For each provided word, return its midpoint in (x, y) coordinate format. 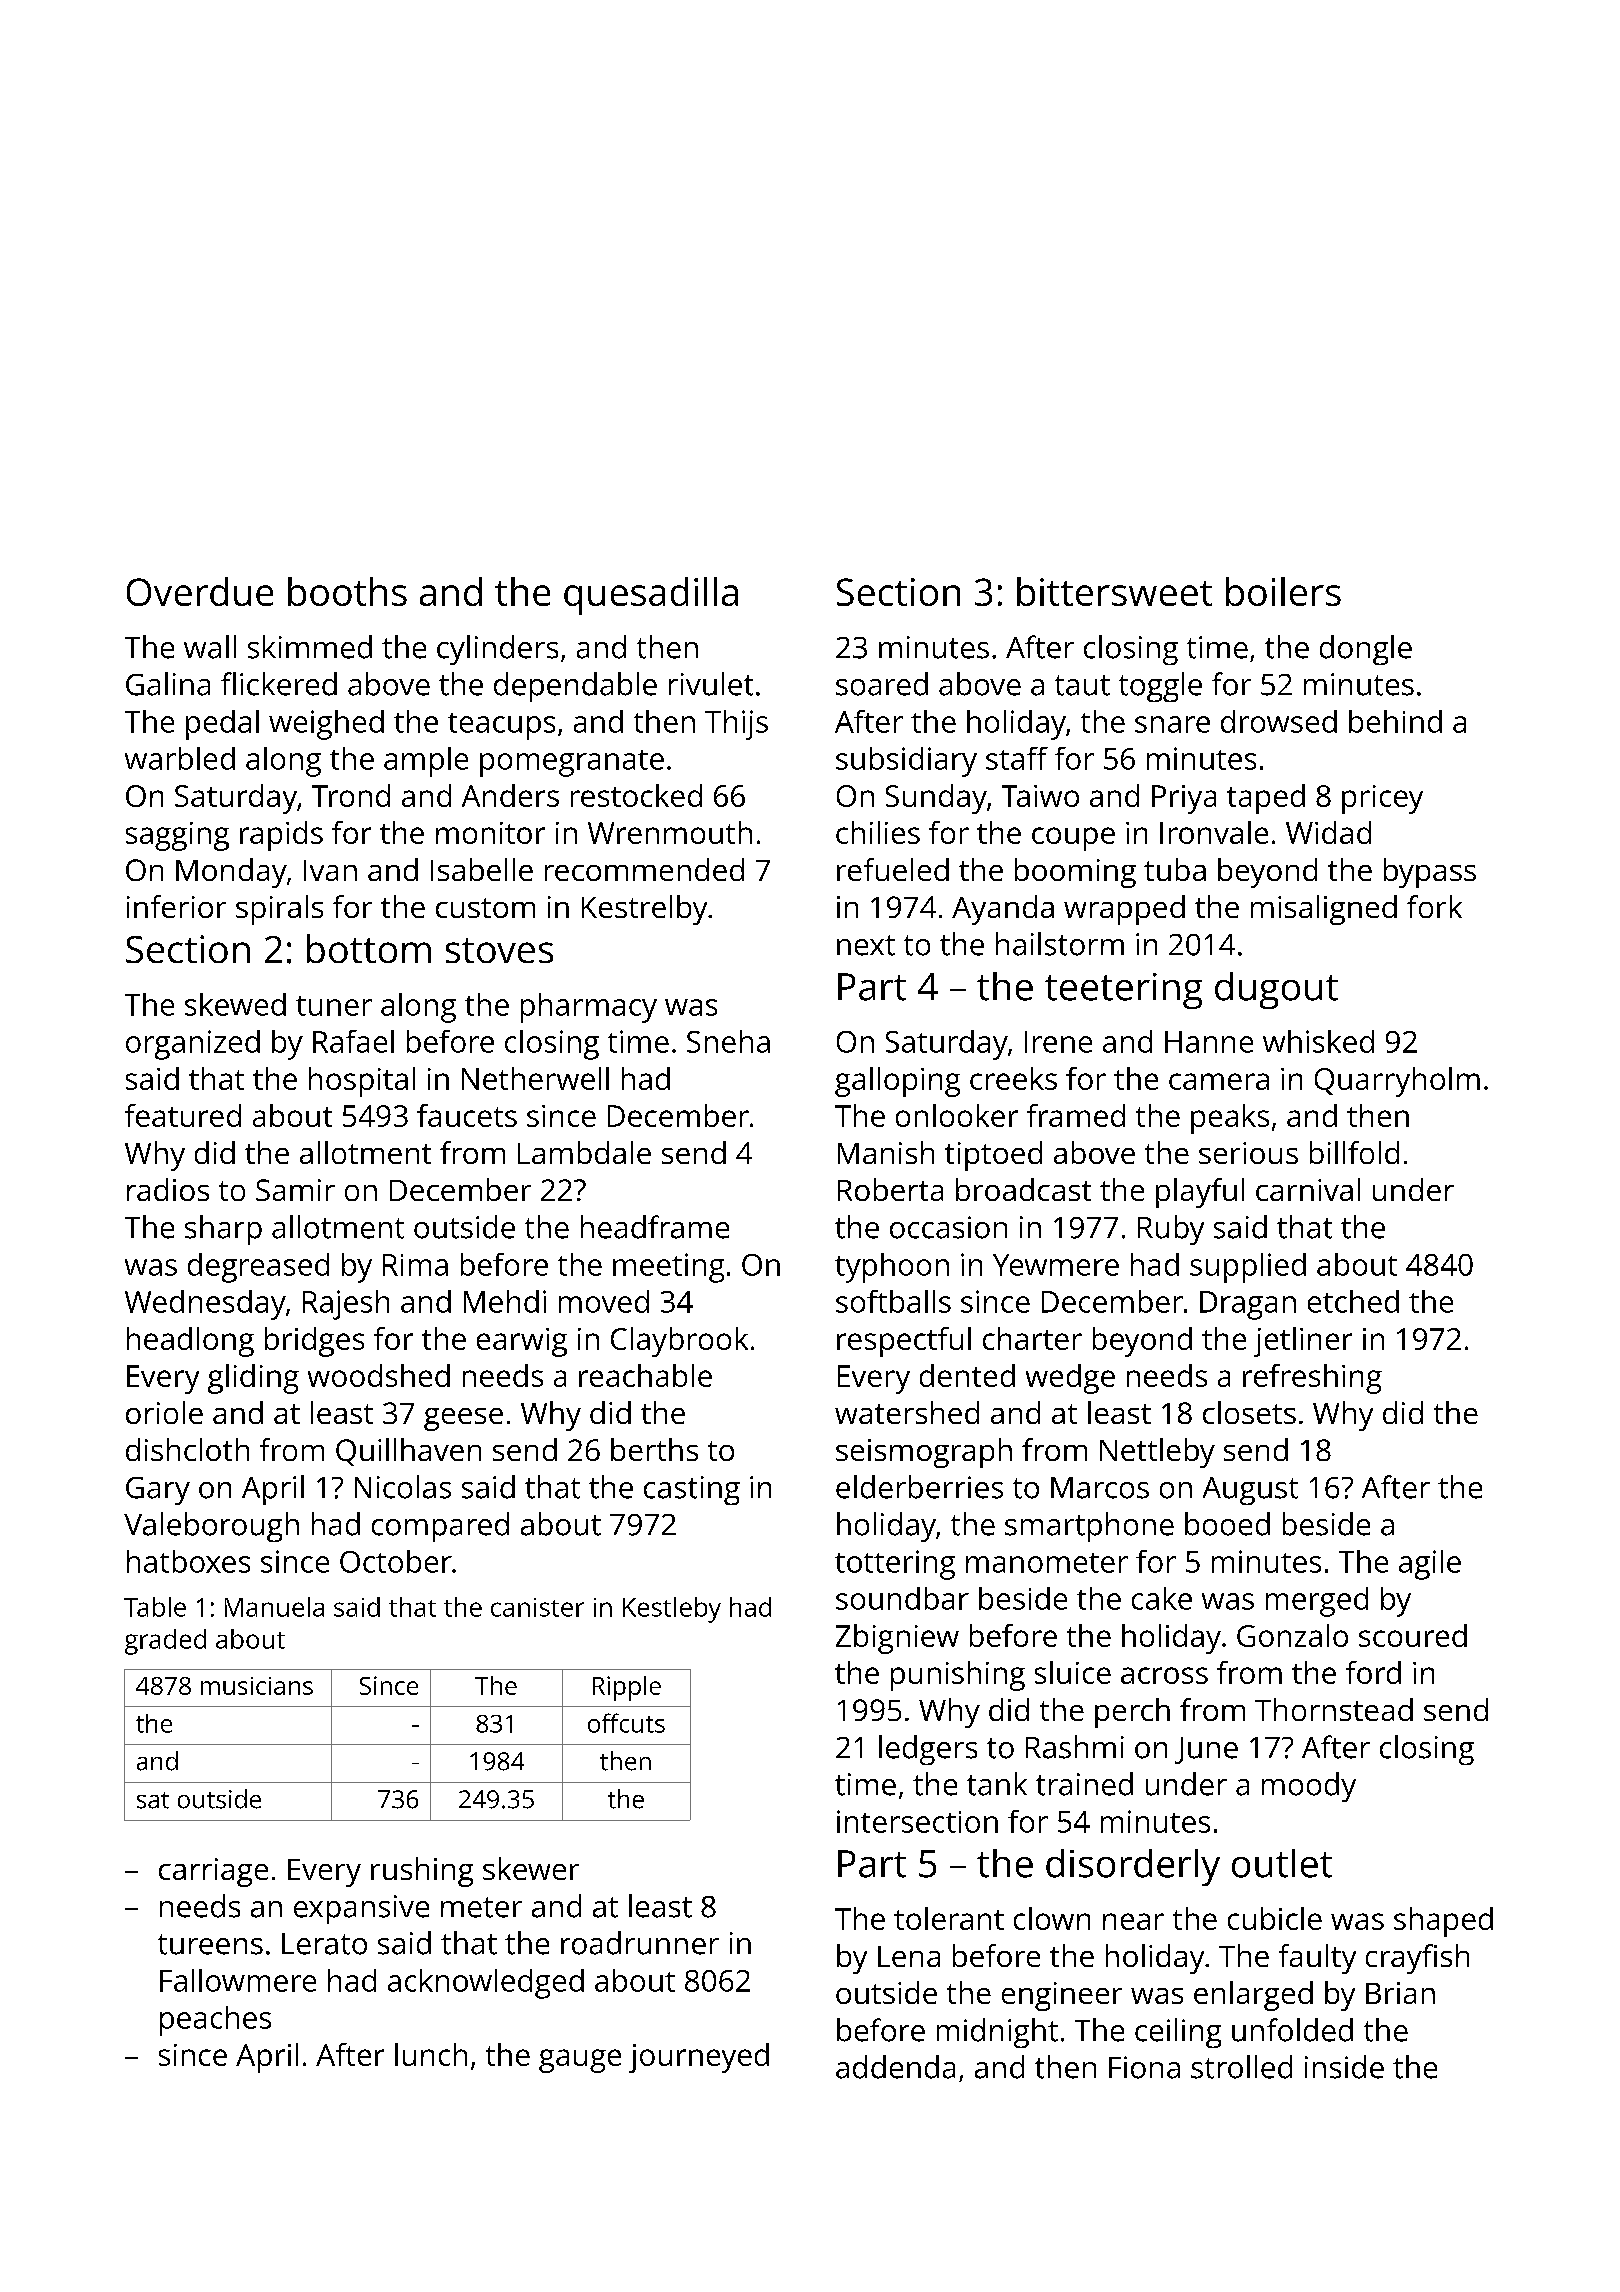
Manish (886, 1152)
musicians (257, 1686)
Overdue (200, 591)
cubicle (1275, 1918)
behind (1395, 721)
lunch (431, 2054)
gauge (580, 2061)
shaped (1443, 1922)
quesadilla (651, 596)
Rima (415, 1265)
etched (1353, 1301)
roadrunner (640, 1943)
